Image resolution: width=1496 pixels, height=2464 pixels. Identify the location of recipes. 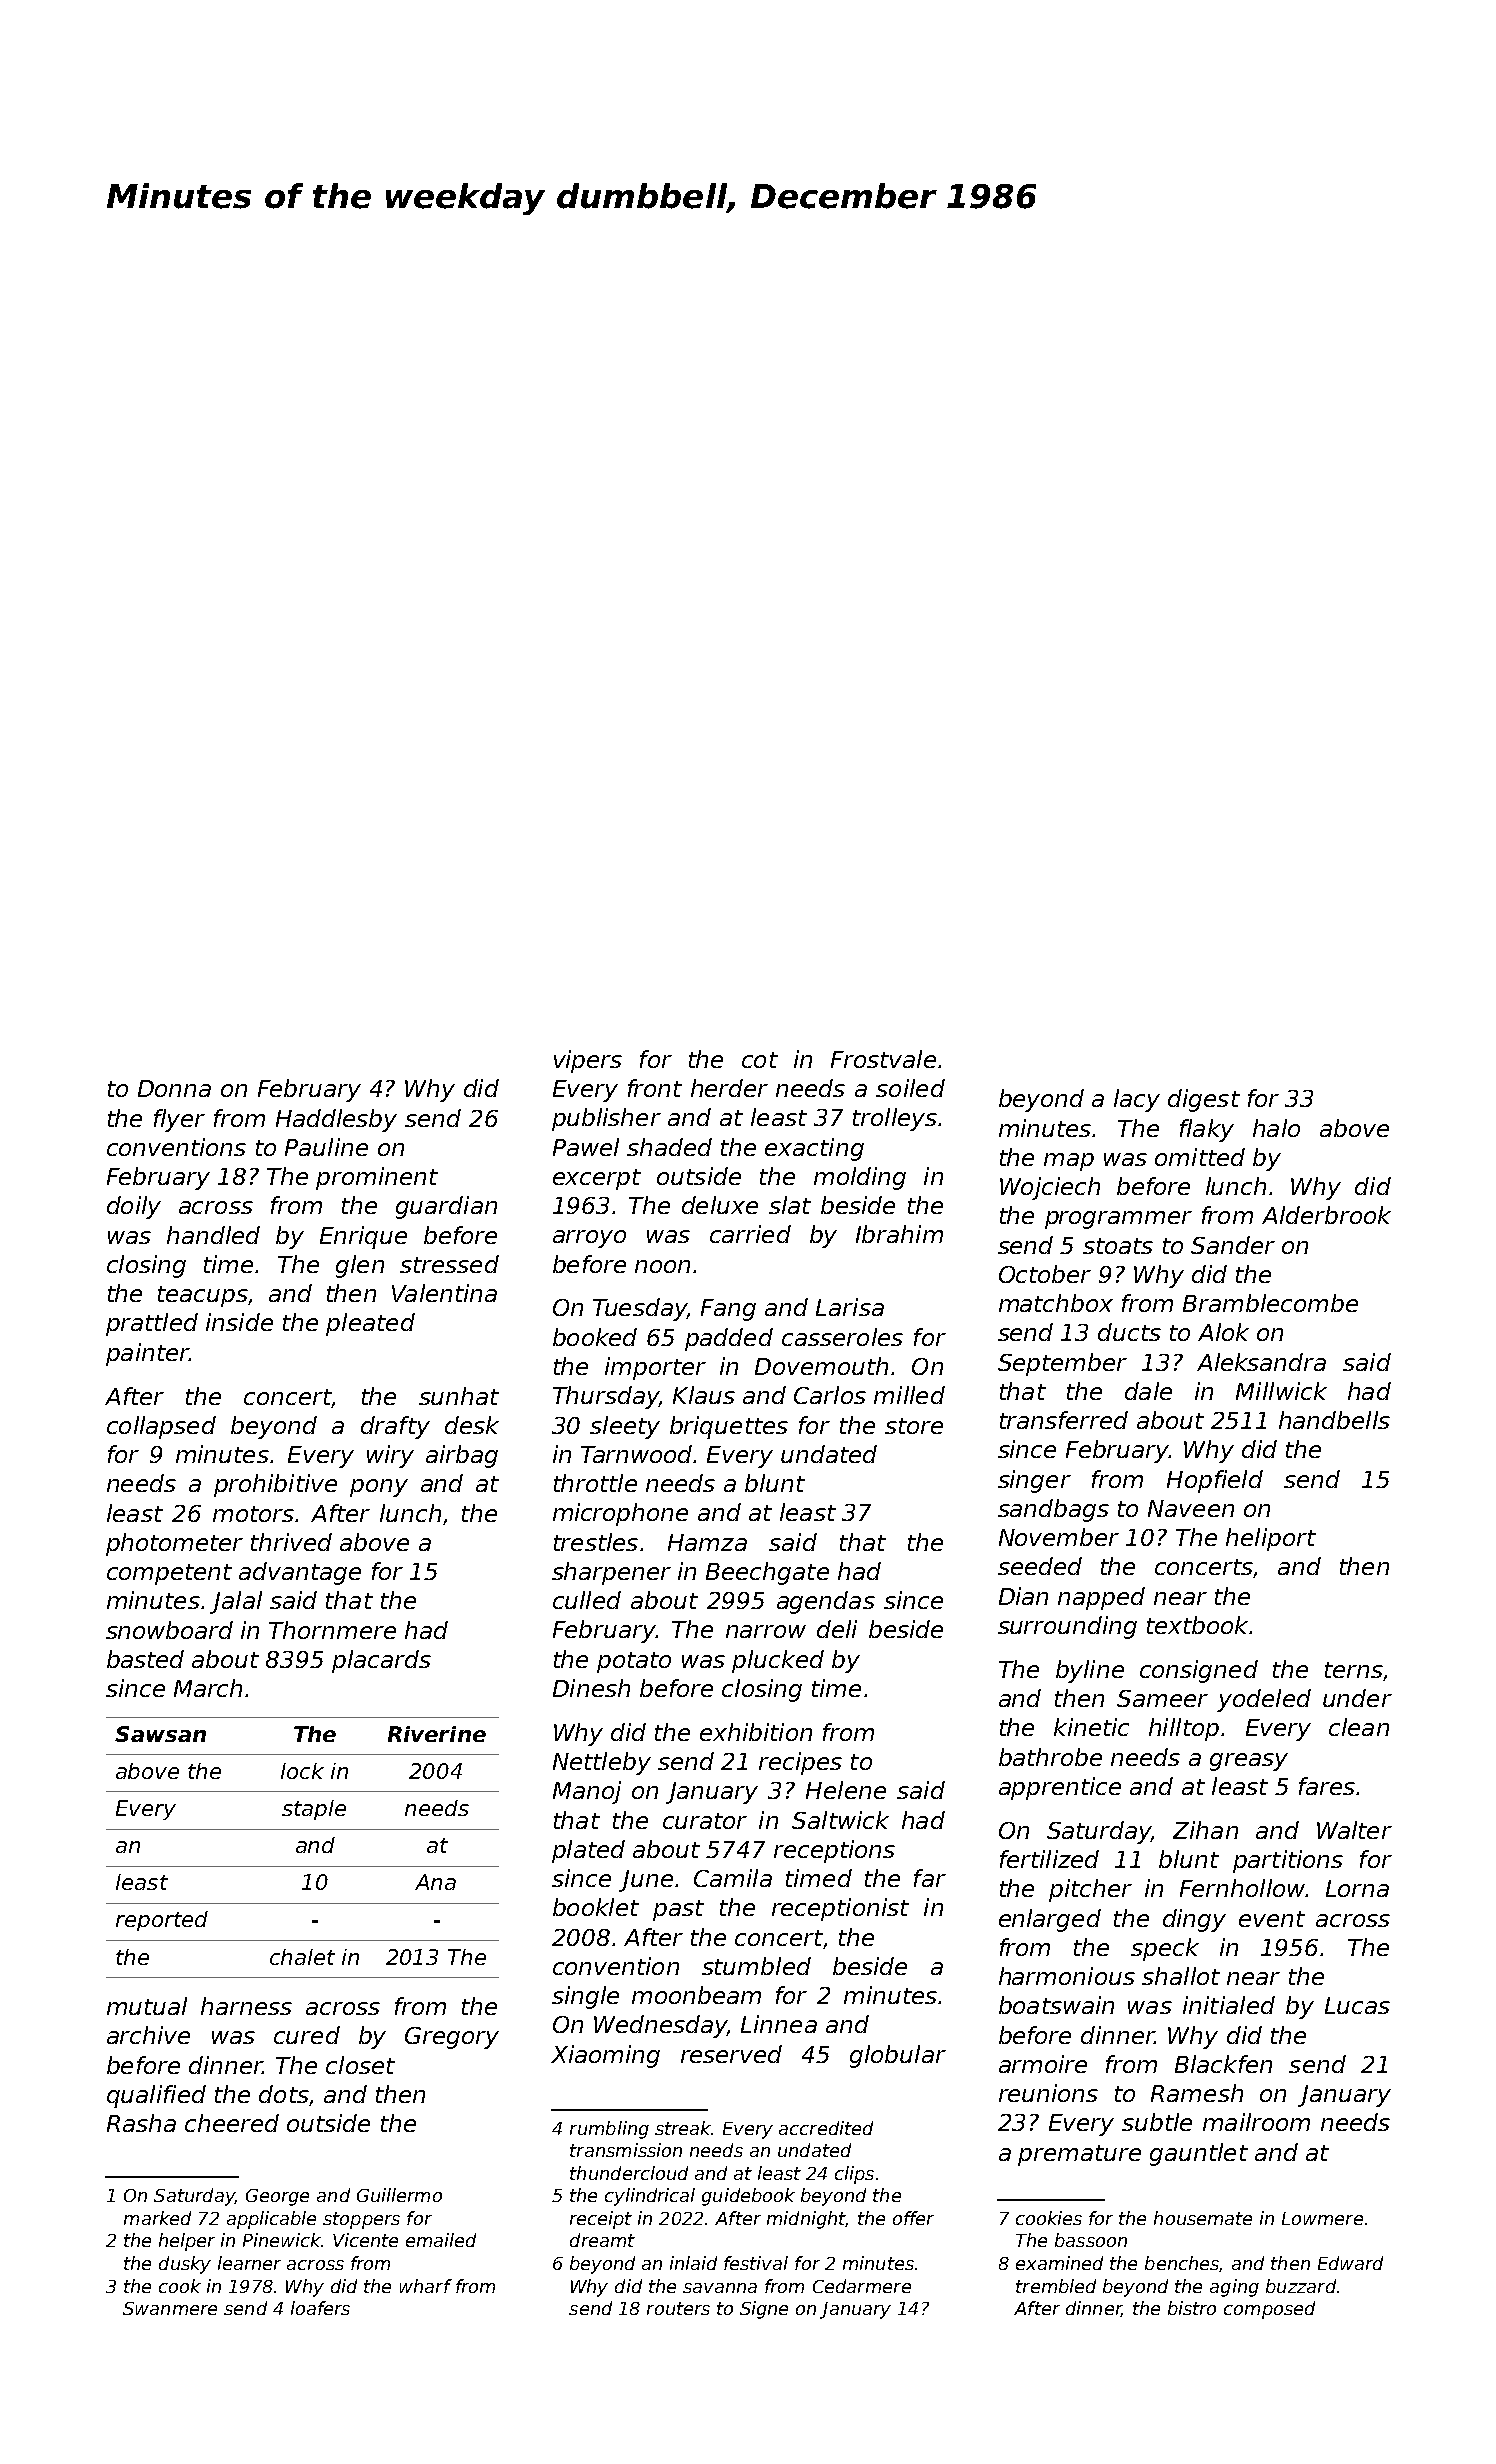
(800, 1763).
